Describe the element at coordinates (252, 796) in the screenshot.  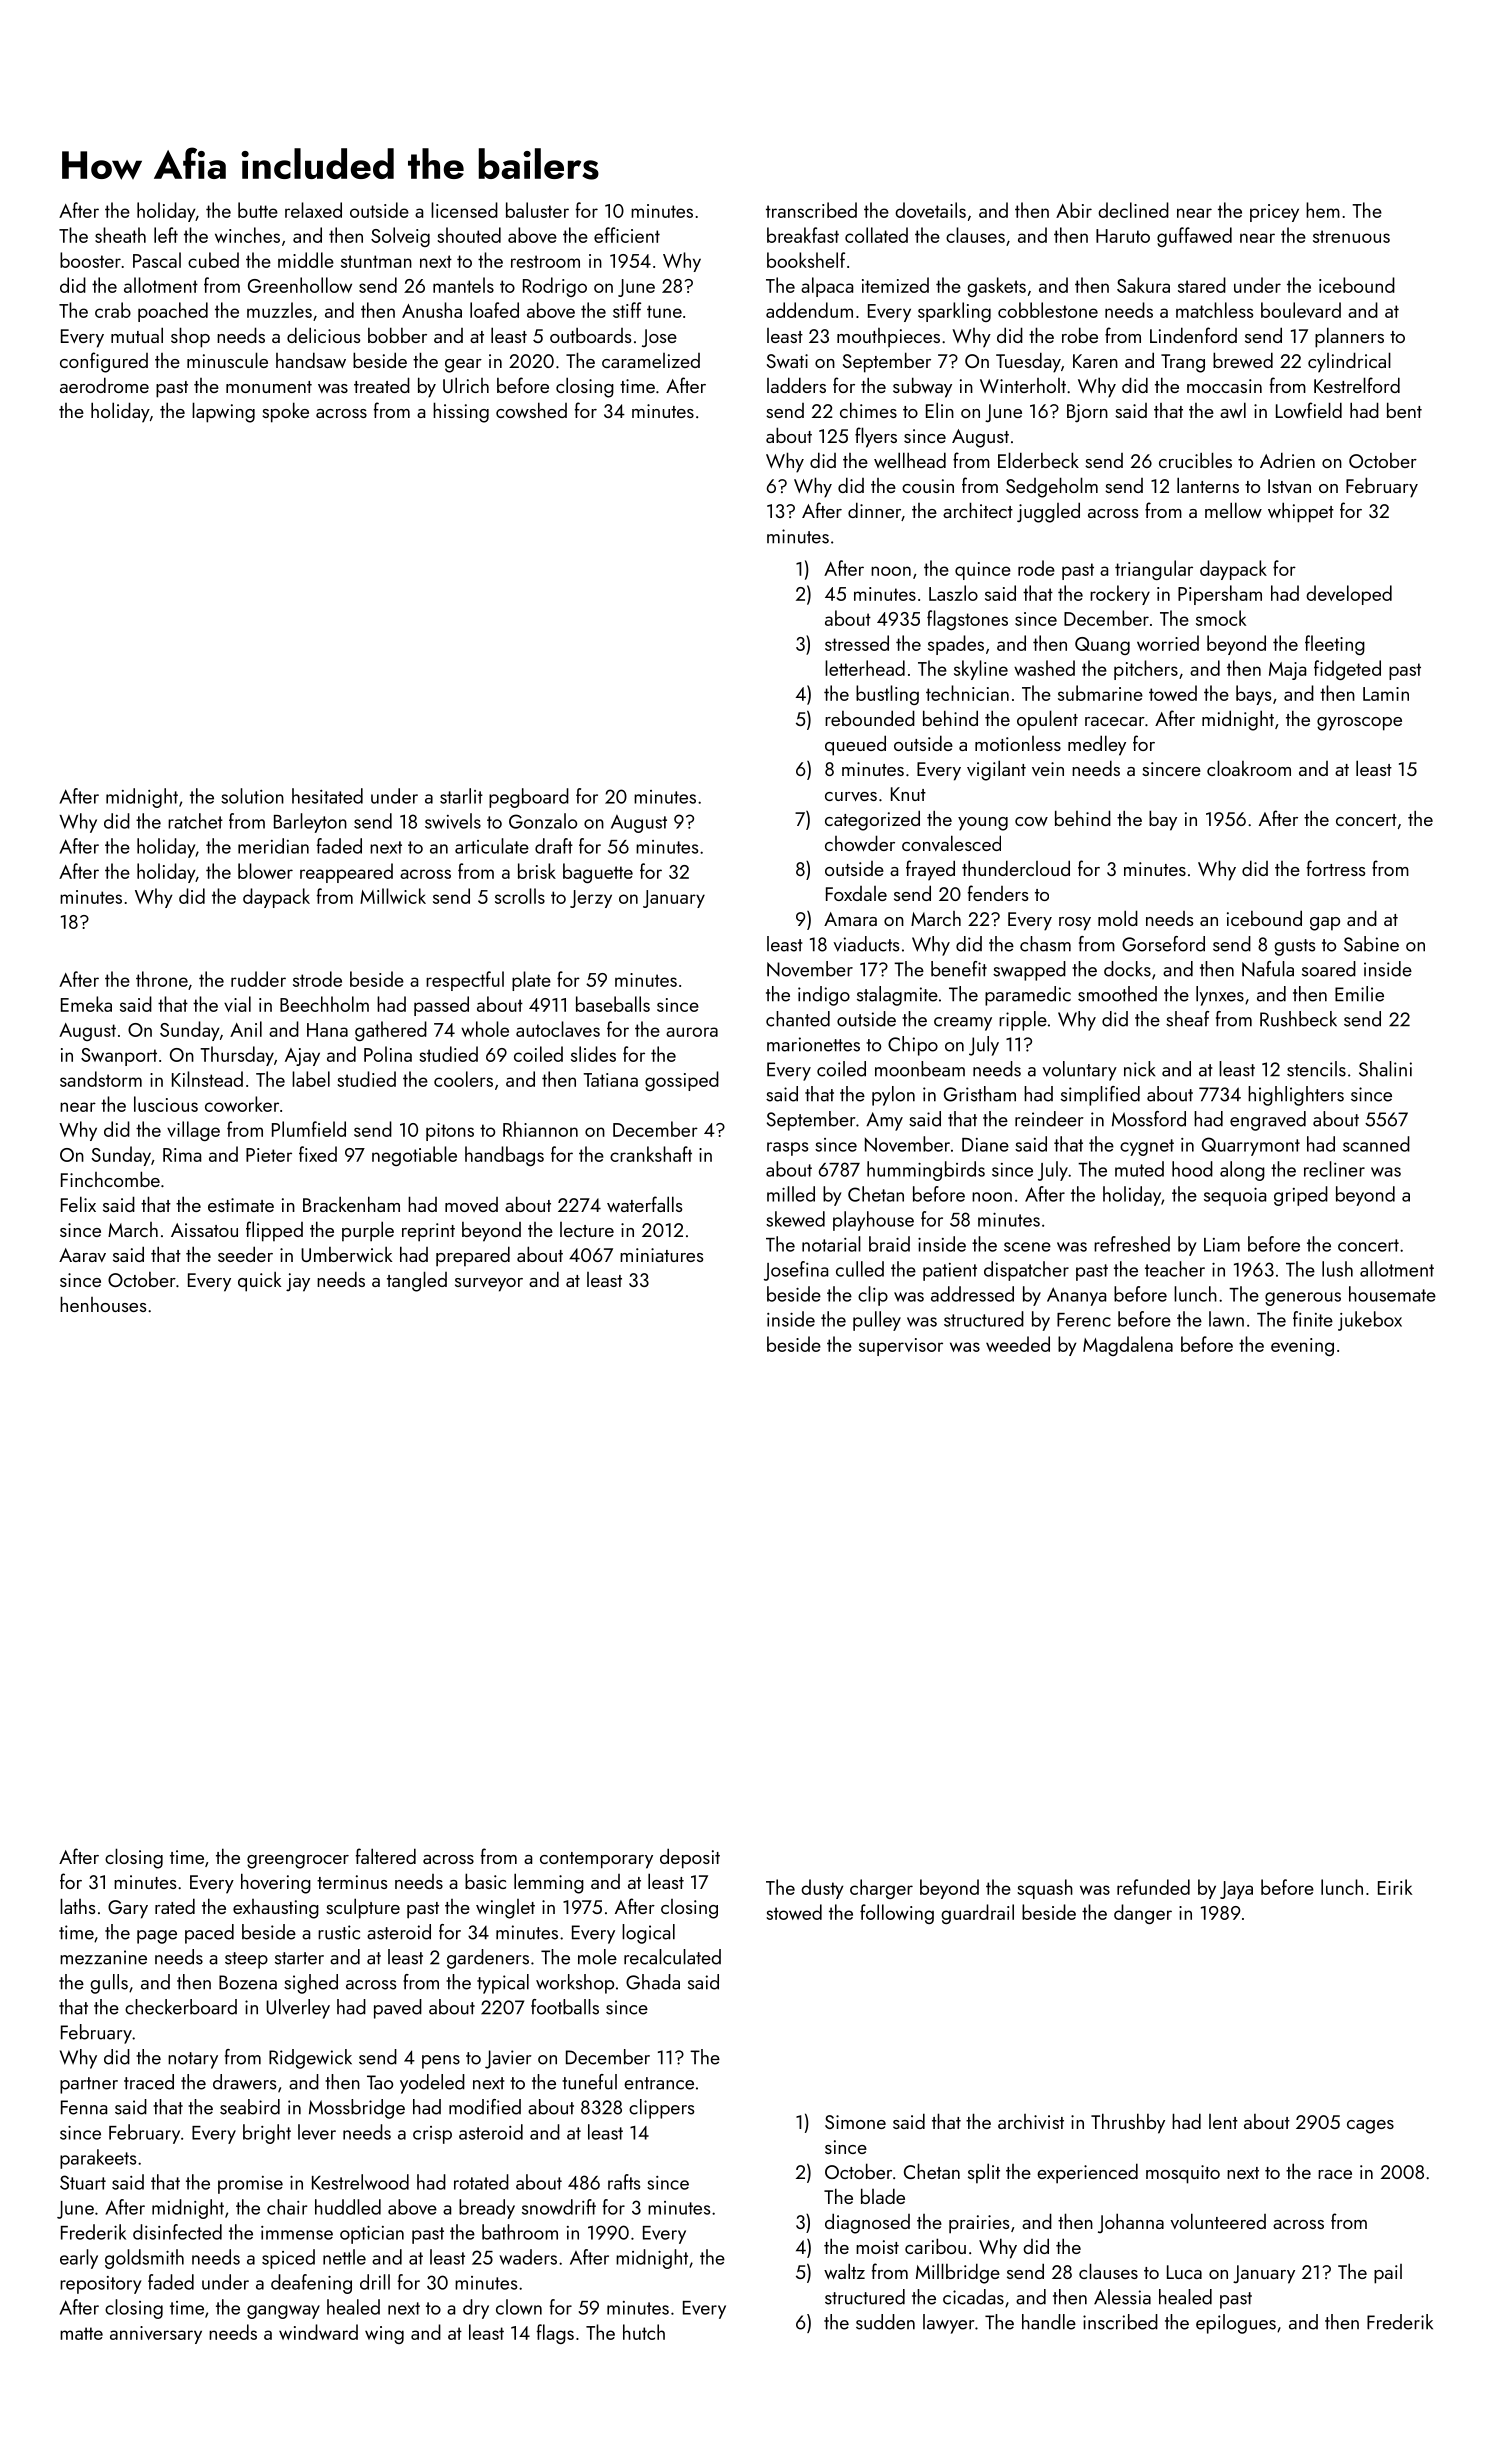
I see `solution` at that location.
